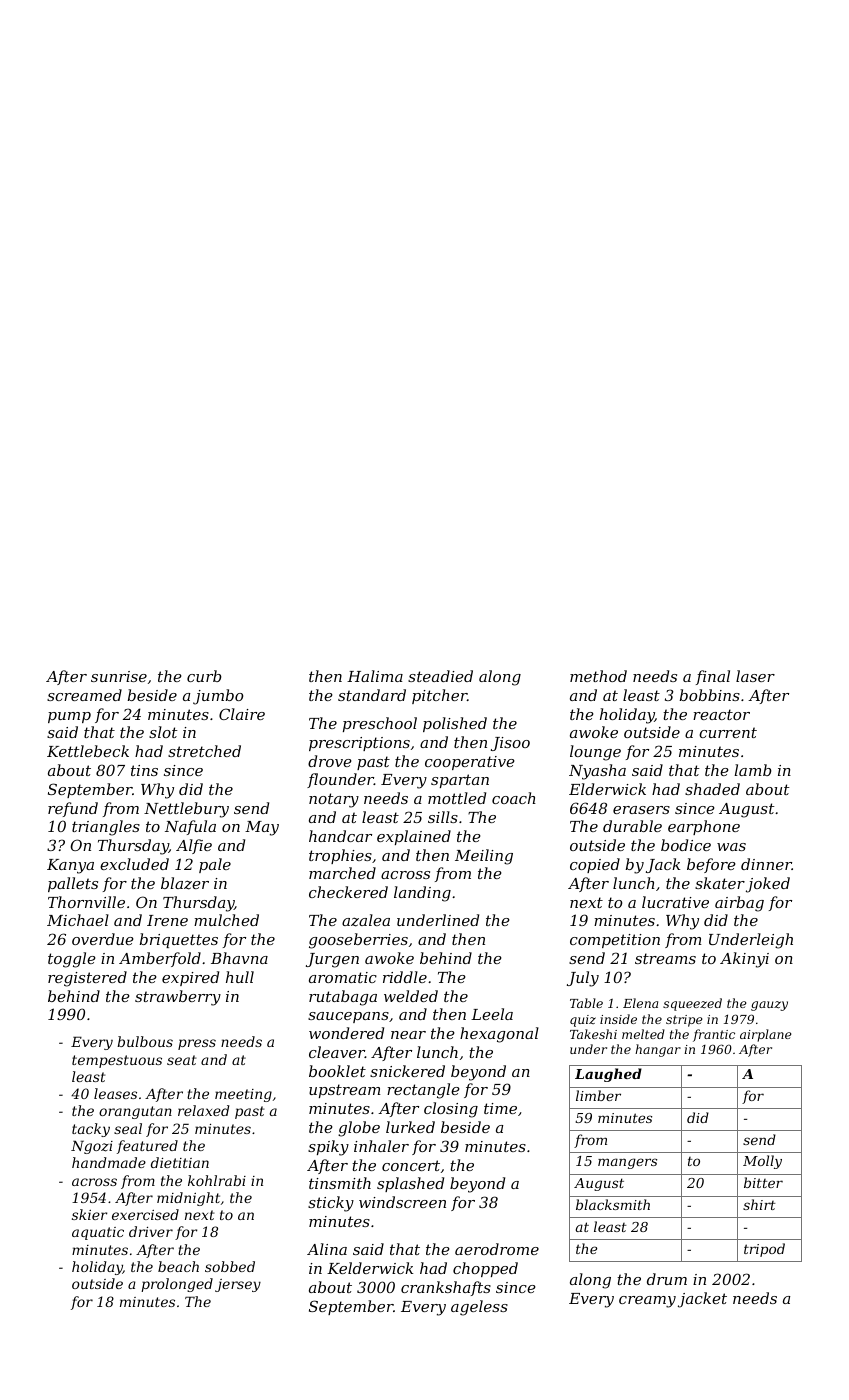 Image resolution: width=849 pixels, height=1400 pixels. I want to click on Akinyi, so click(744, 960).
